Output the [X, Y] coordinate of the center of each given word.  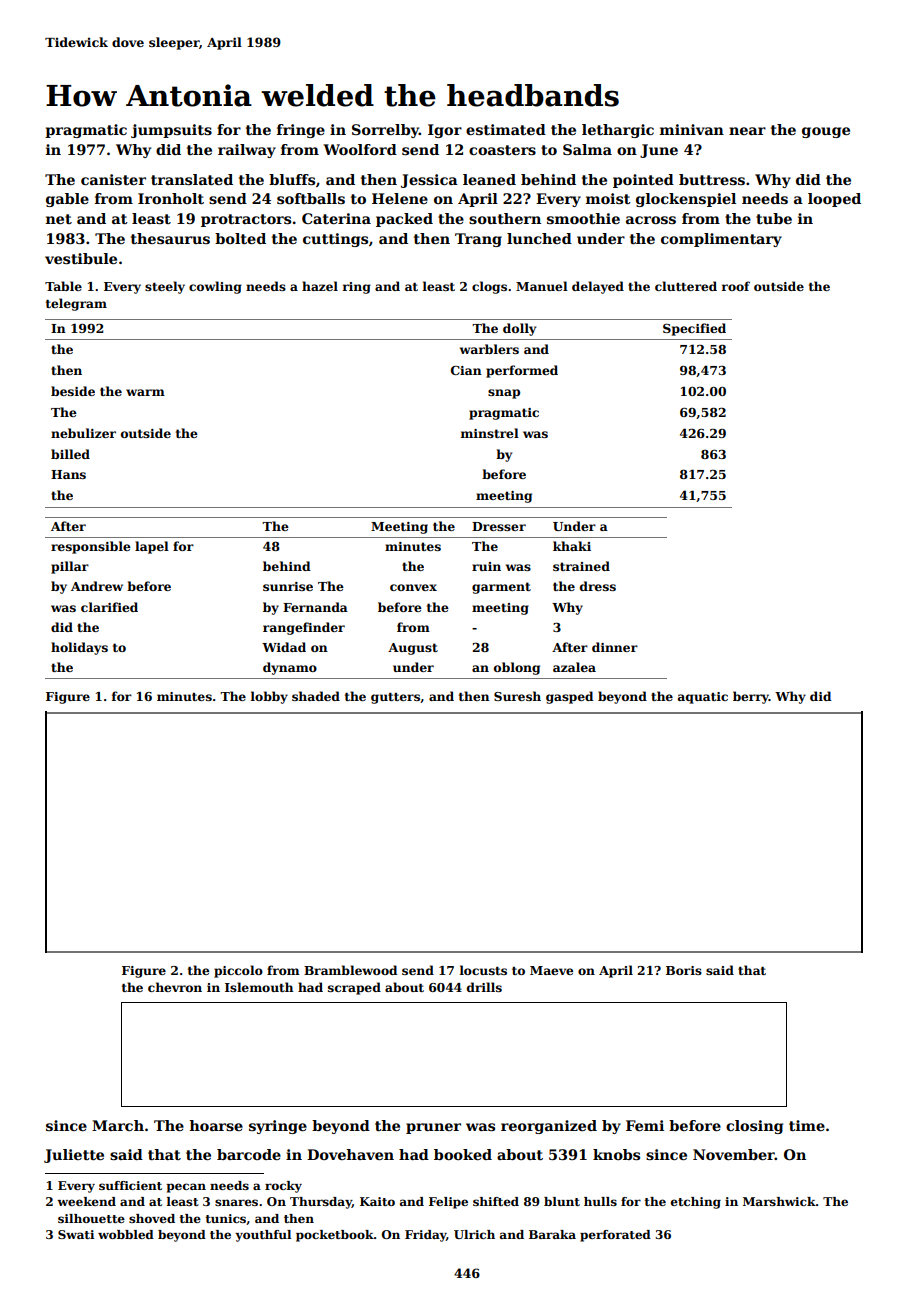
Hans [68, 474]
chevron [175, 987]
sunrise [288, 586]
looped [834, 200]
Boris [684, 970]
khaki [572, 546]
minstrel [490, 433]
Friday [425, 1236]
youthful [263, 1236]
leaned [489, 179]
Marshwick [779, 1201]
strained [581, 566]
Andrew [97, 586]
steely [165, 287]
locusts [483, 970]
